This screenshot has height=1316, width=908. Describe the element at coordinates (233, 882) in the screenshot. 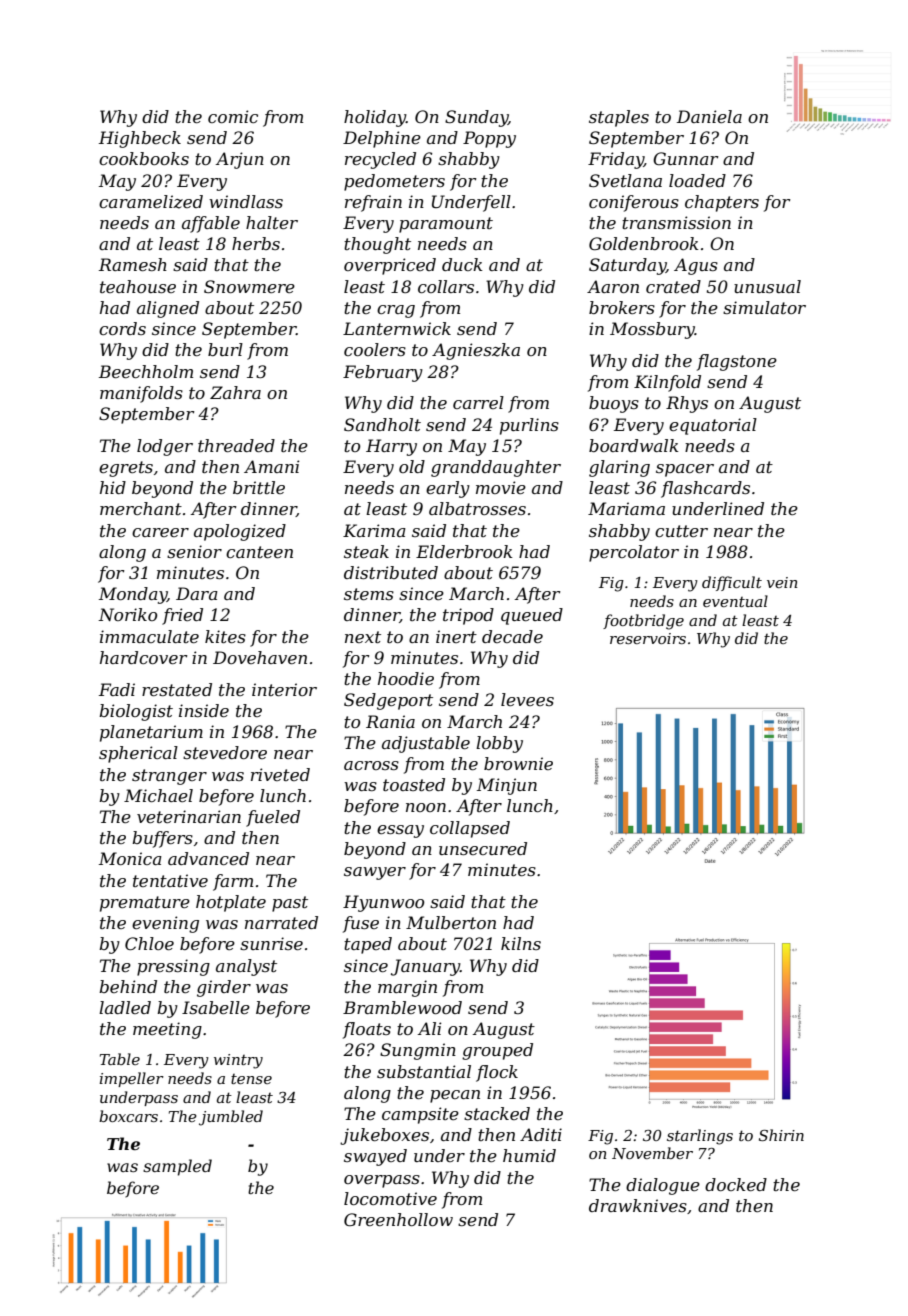

I see `farm` at that location.
